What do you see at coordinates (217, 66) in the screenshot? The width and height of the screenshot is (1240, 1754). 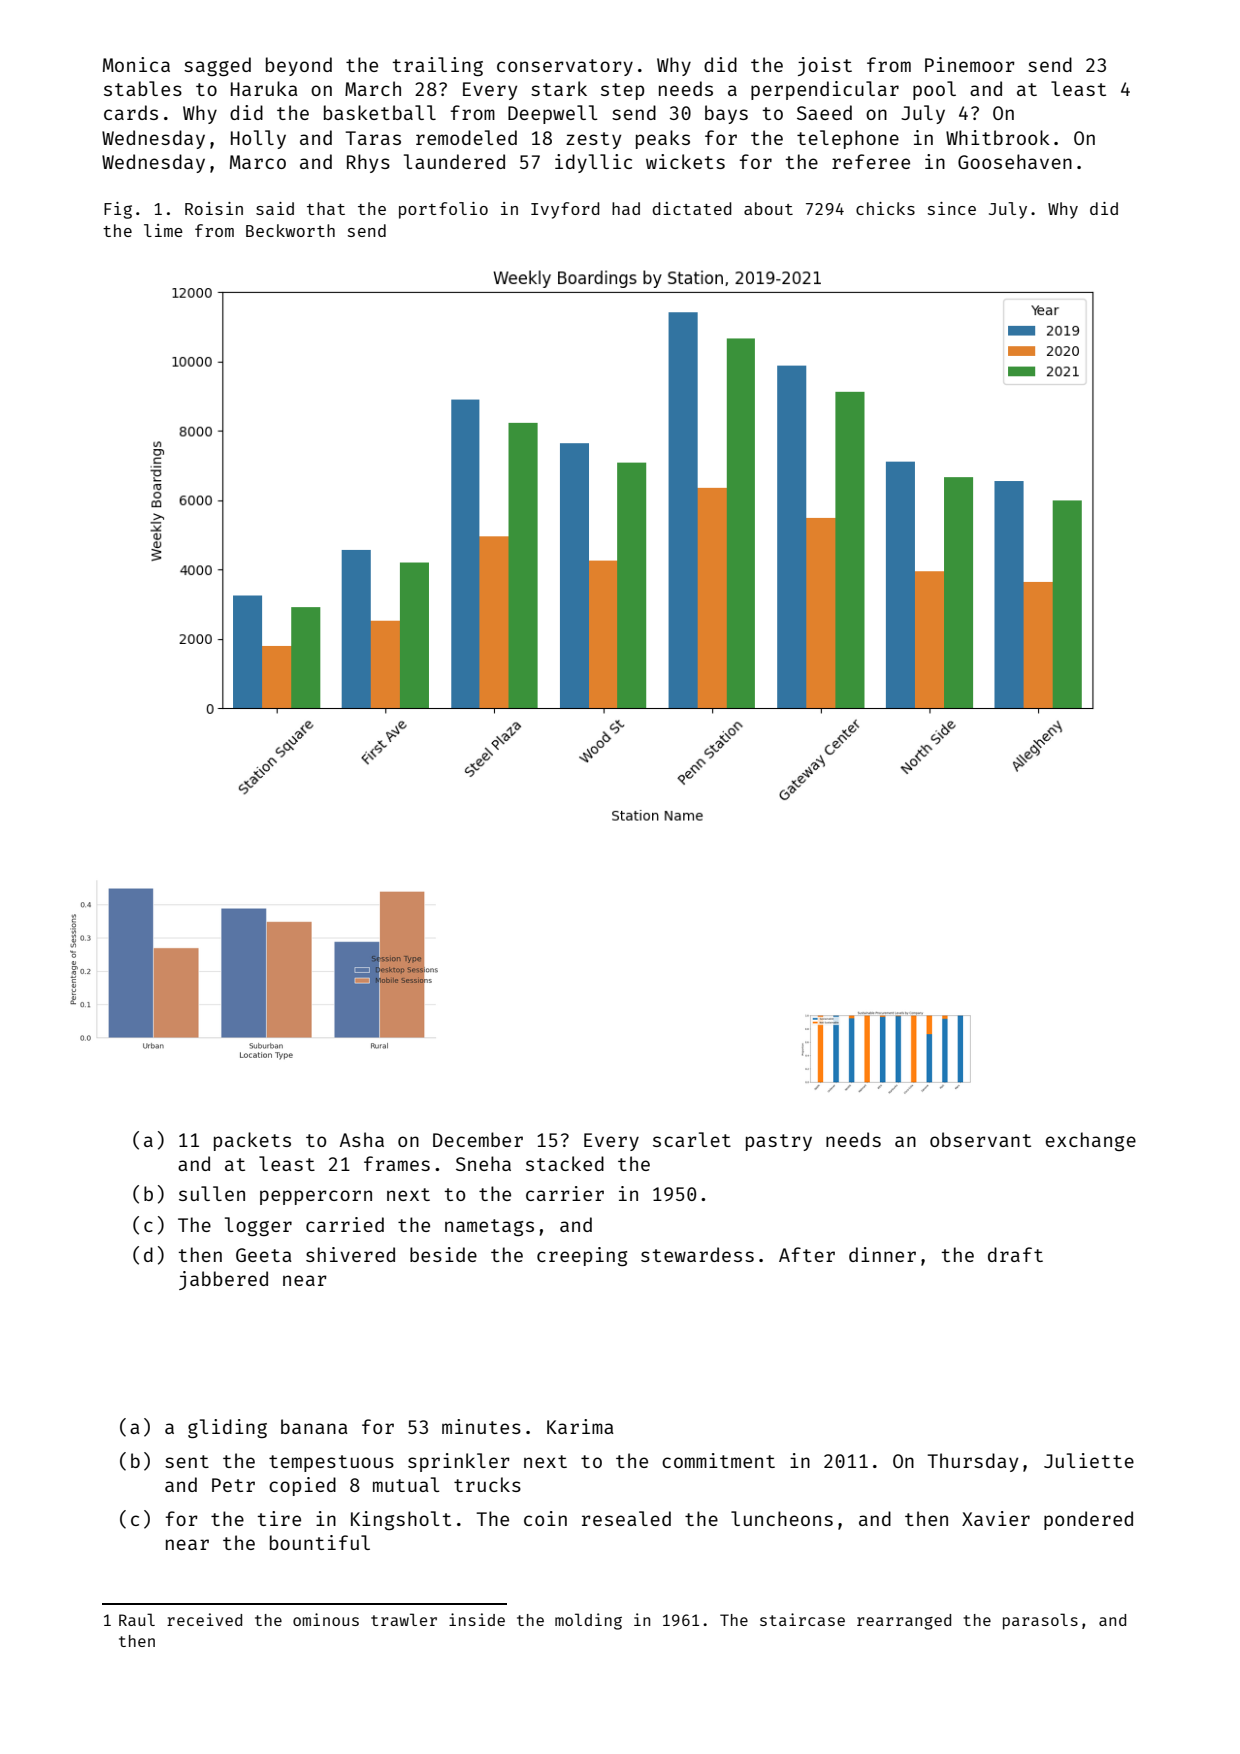 I see `sagged` at bounding box center [217, 66].
